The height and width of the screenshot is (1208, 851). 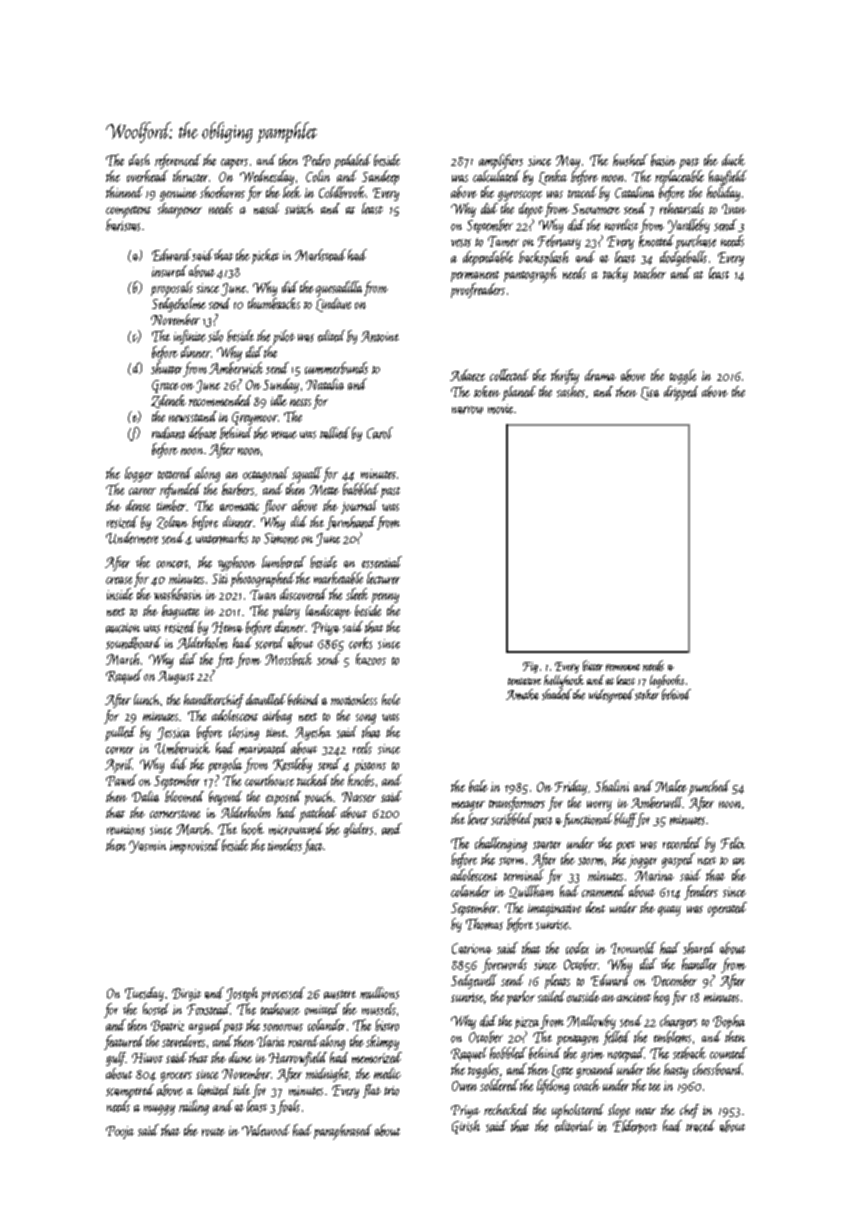 What do you see at coordinates (239, 506) in the screenshot?
I see `aromatic` at bounding box center [239, 506].
